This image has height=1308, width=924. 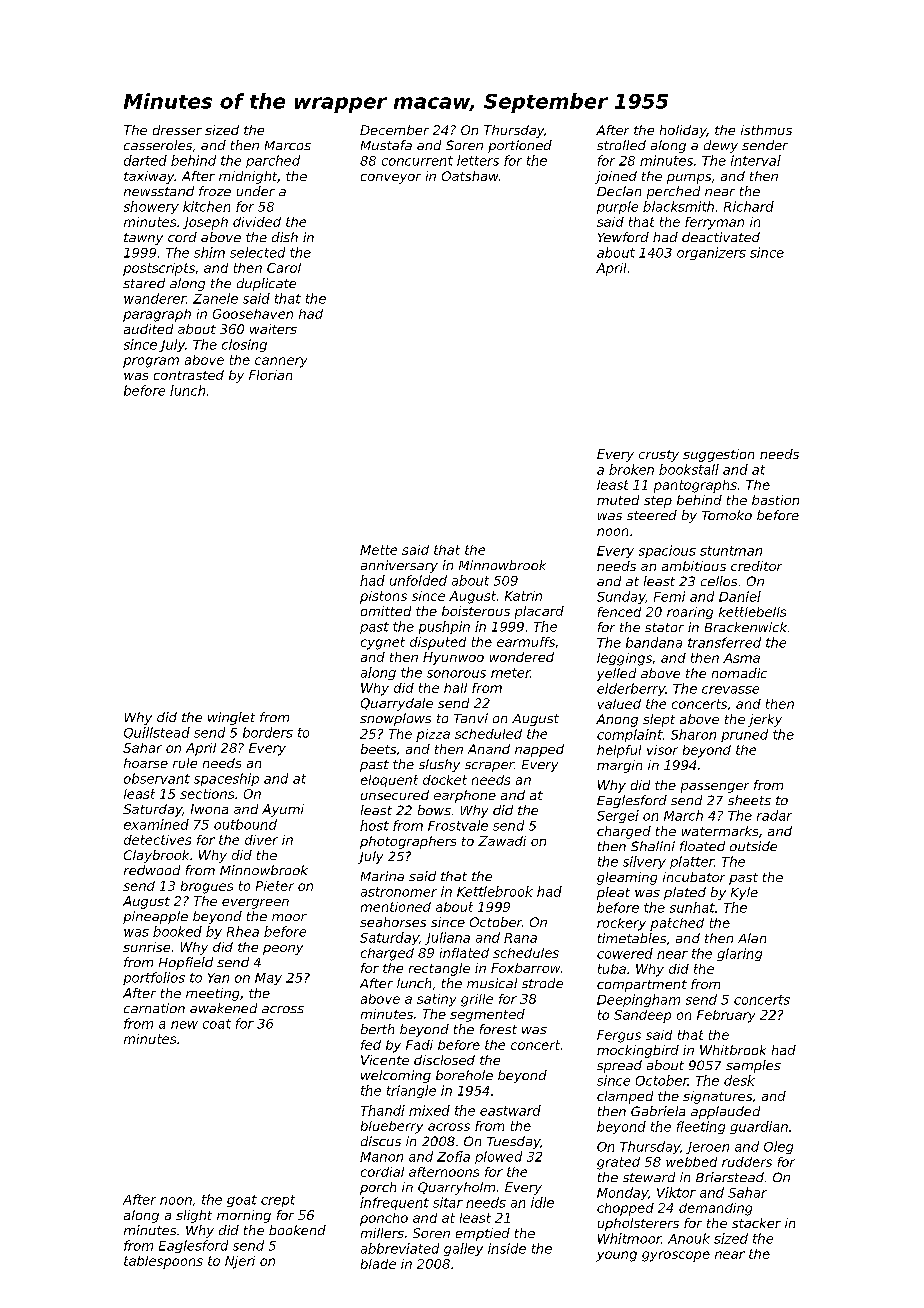 What do you see at coordinates (231, 718) in the image?
I see `winglet` at bounding box center [231, 718].
